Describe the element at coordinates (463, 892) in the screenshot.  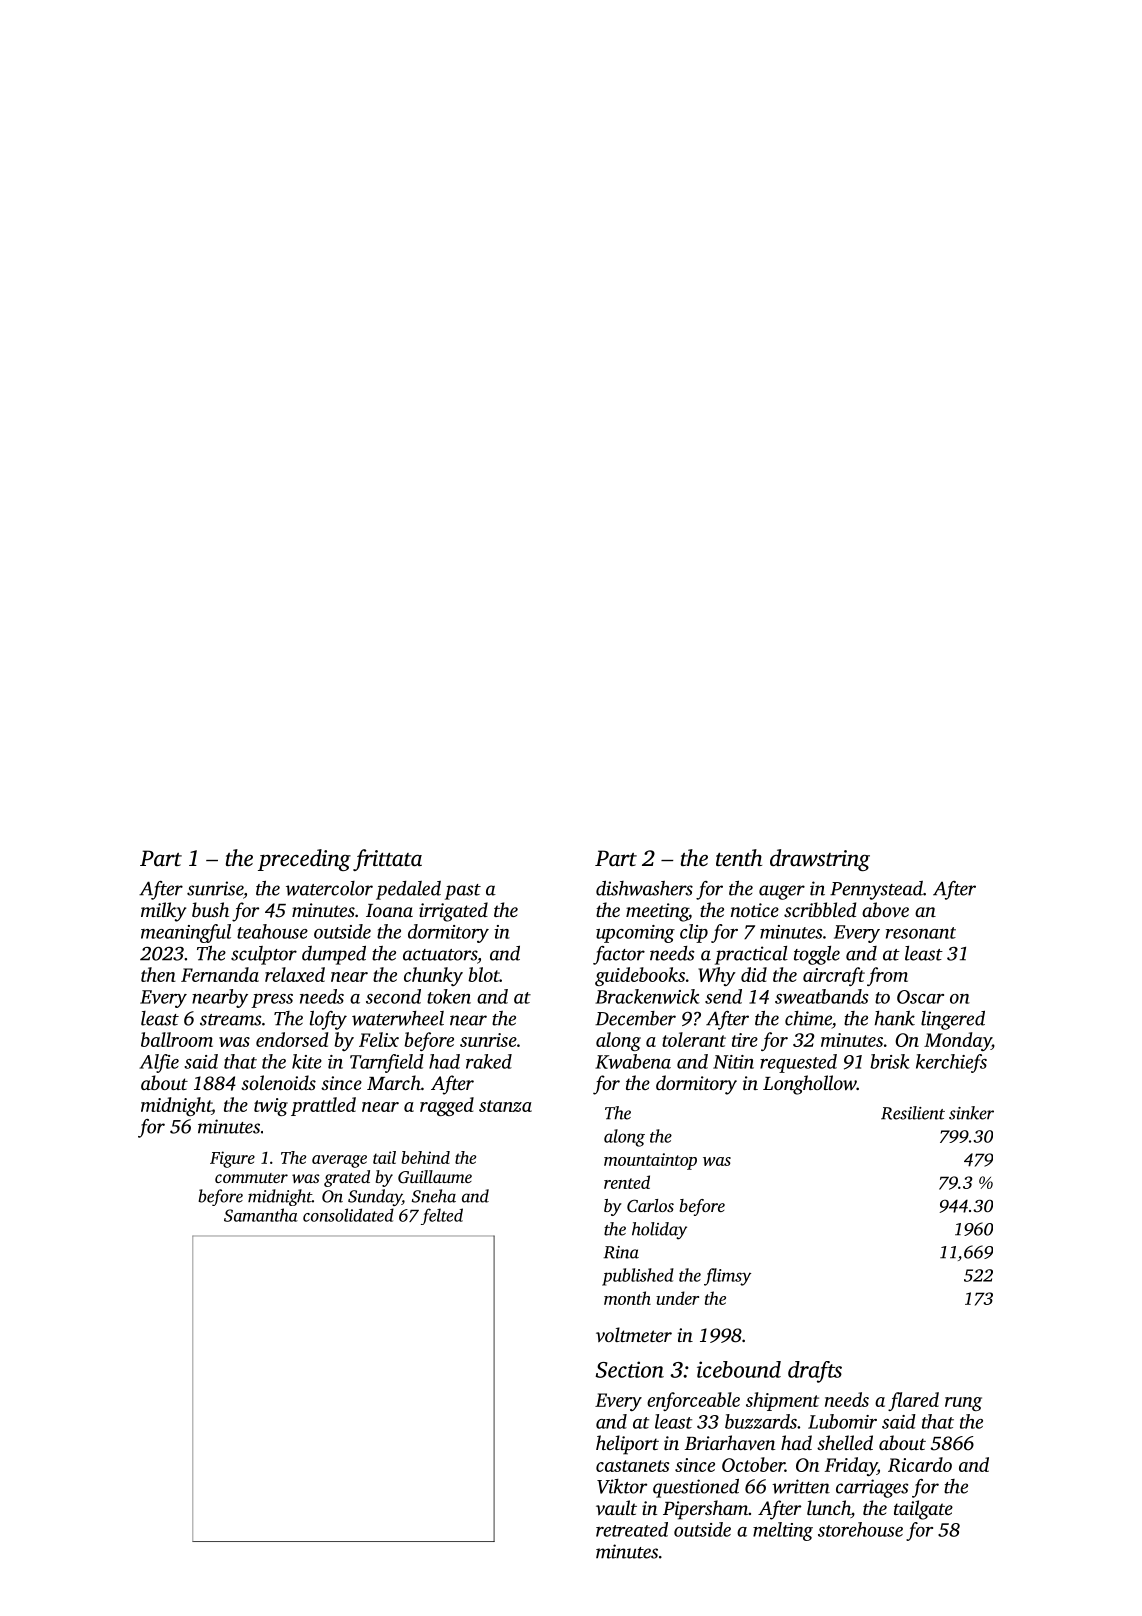
I see `past` at that location.
